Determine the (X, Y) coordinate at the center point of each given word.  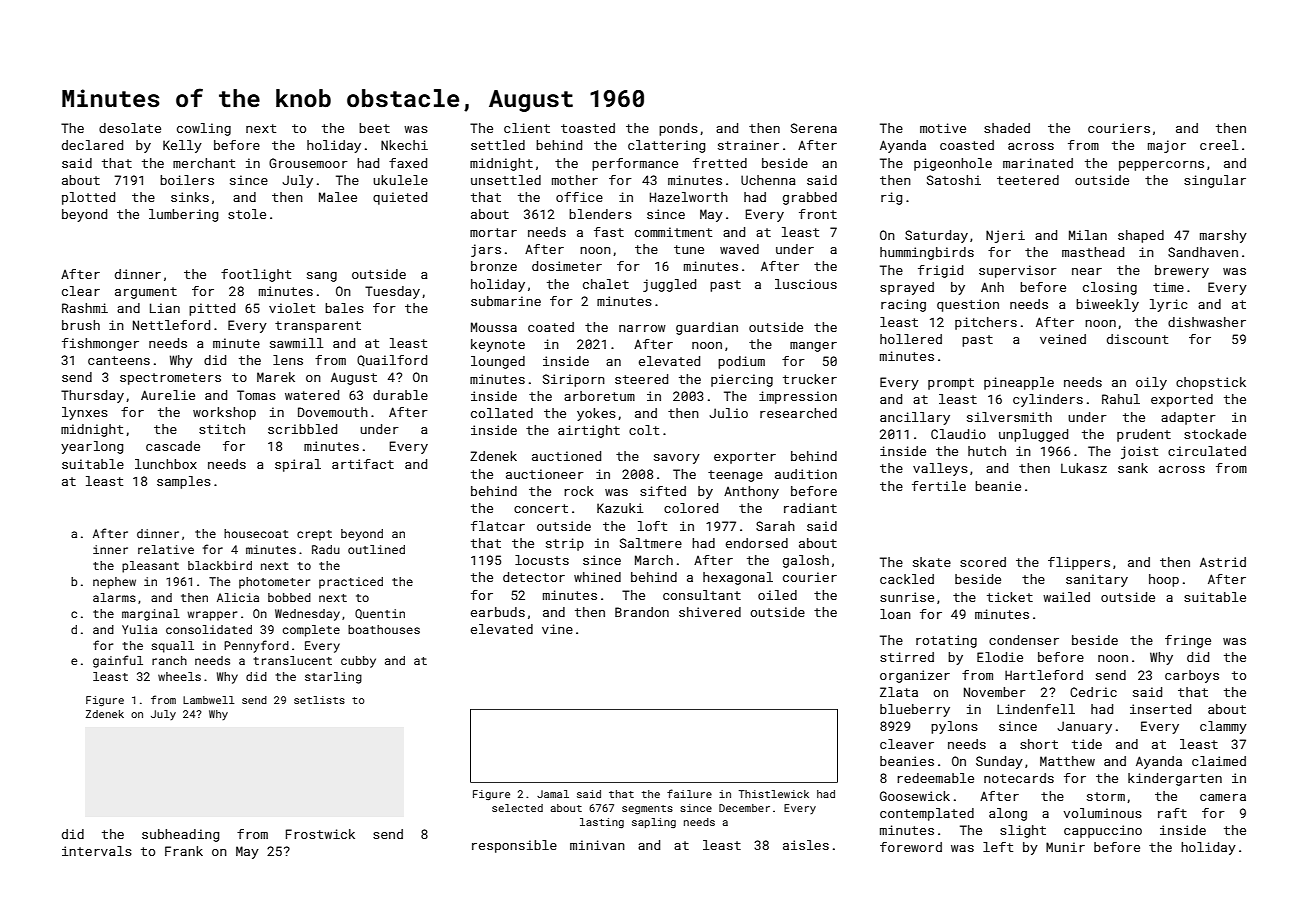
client (527, 128)
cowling (204, 129)
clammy (1223, 727)
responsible (514, 846)
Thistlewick (774, 794)
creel (1219, 145)
